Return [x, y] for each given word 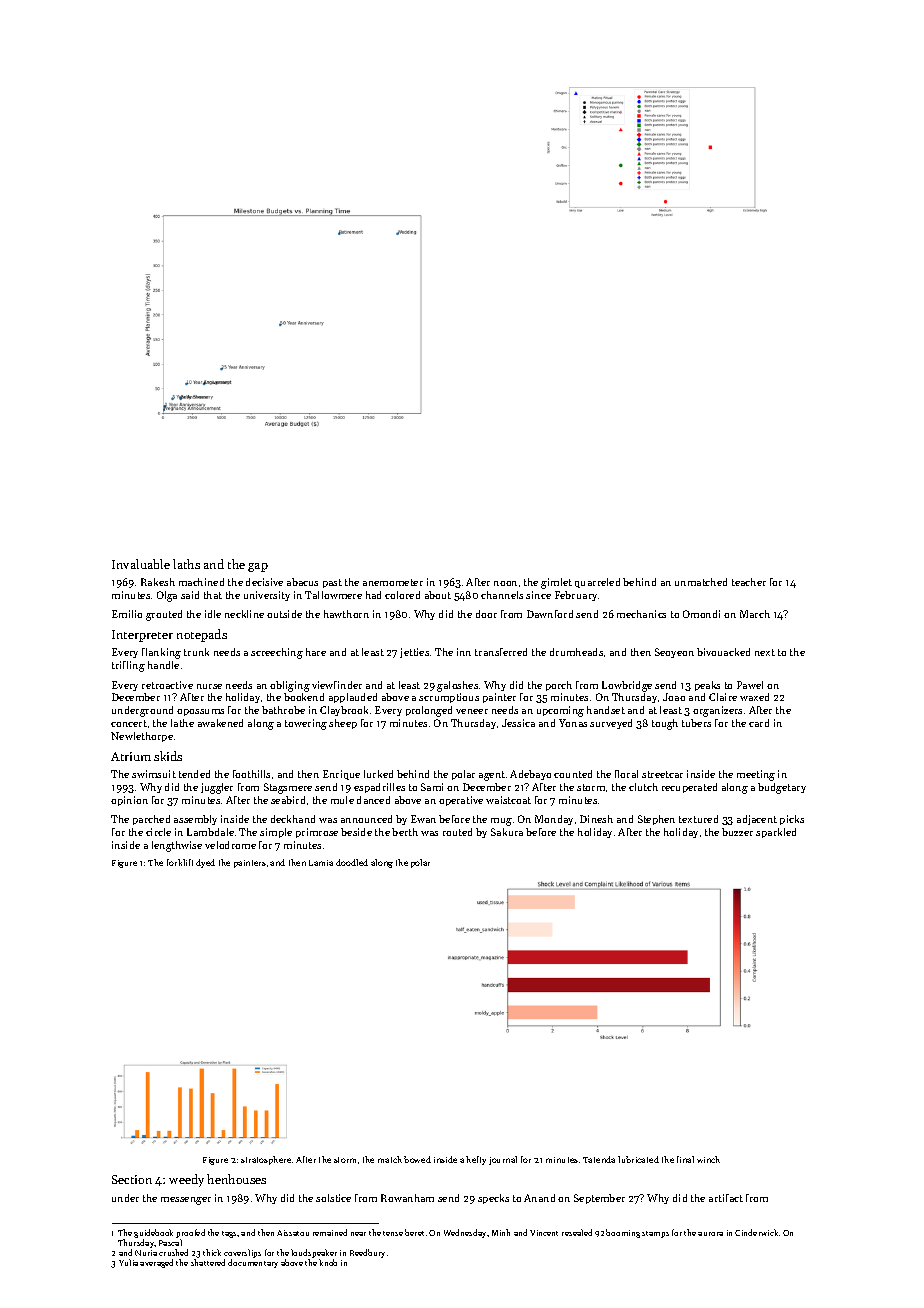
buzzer [737, 832]
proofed [190, 1233]
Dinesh [596, 819]
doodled [352, 862]
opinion [129, 801]
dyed [205, 863]
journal [503, 1160]
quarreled [597, 583]
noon [505, 583]
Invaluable [141, 564]
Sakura [507, 832]
